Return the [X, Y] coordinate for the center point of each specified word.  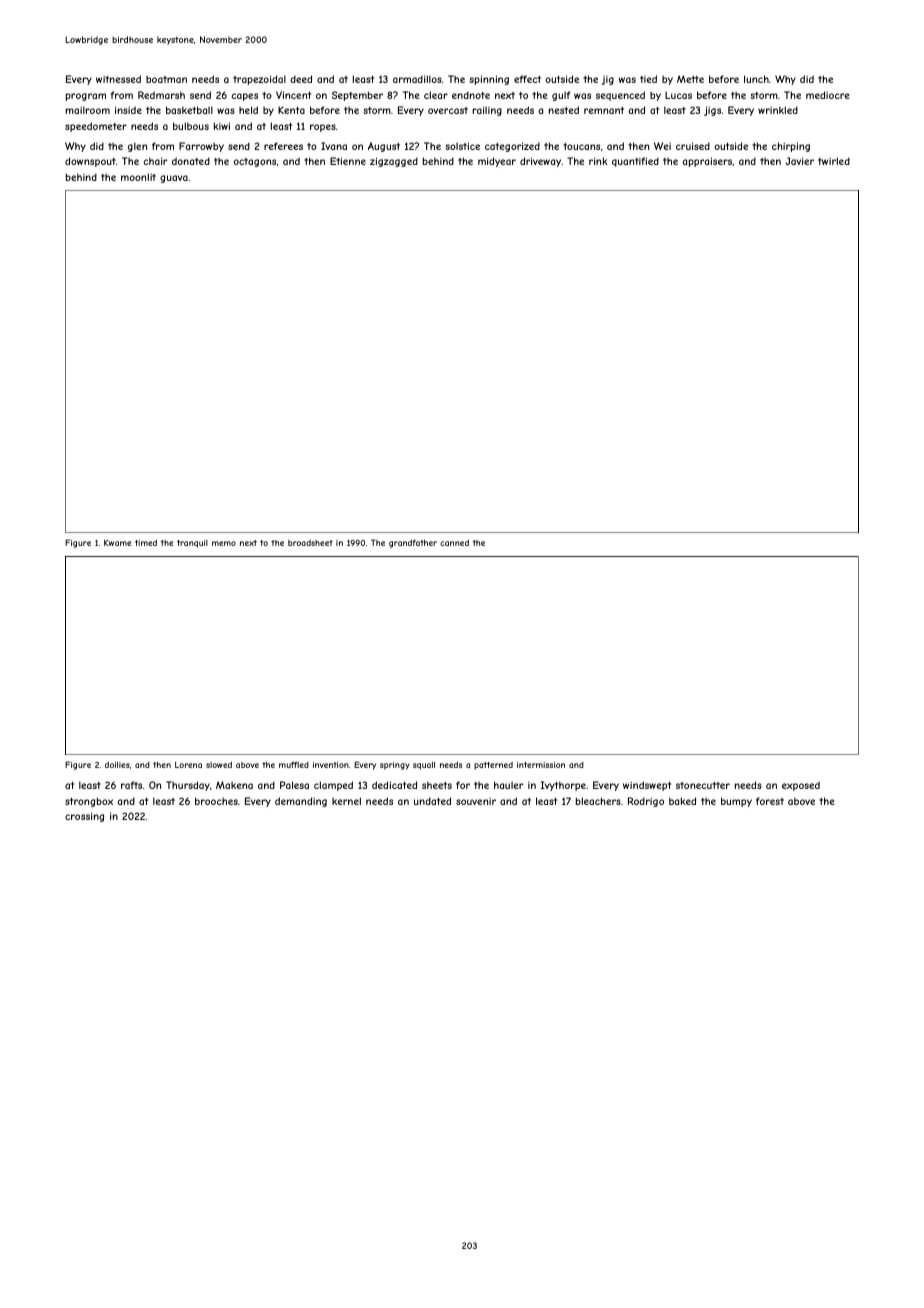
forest [770, 801]
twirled [834, 161]
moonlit [138, 177]
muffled [294, 764]
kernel [346, 801]
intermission [541, 765]
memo [224, 543]
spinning [489, 80]
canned [454, 543]
